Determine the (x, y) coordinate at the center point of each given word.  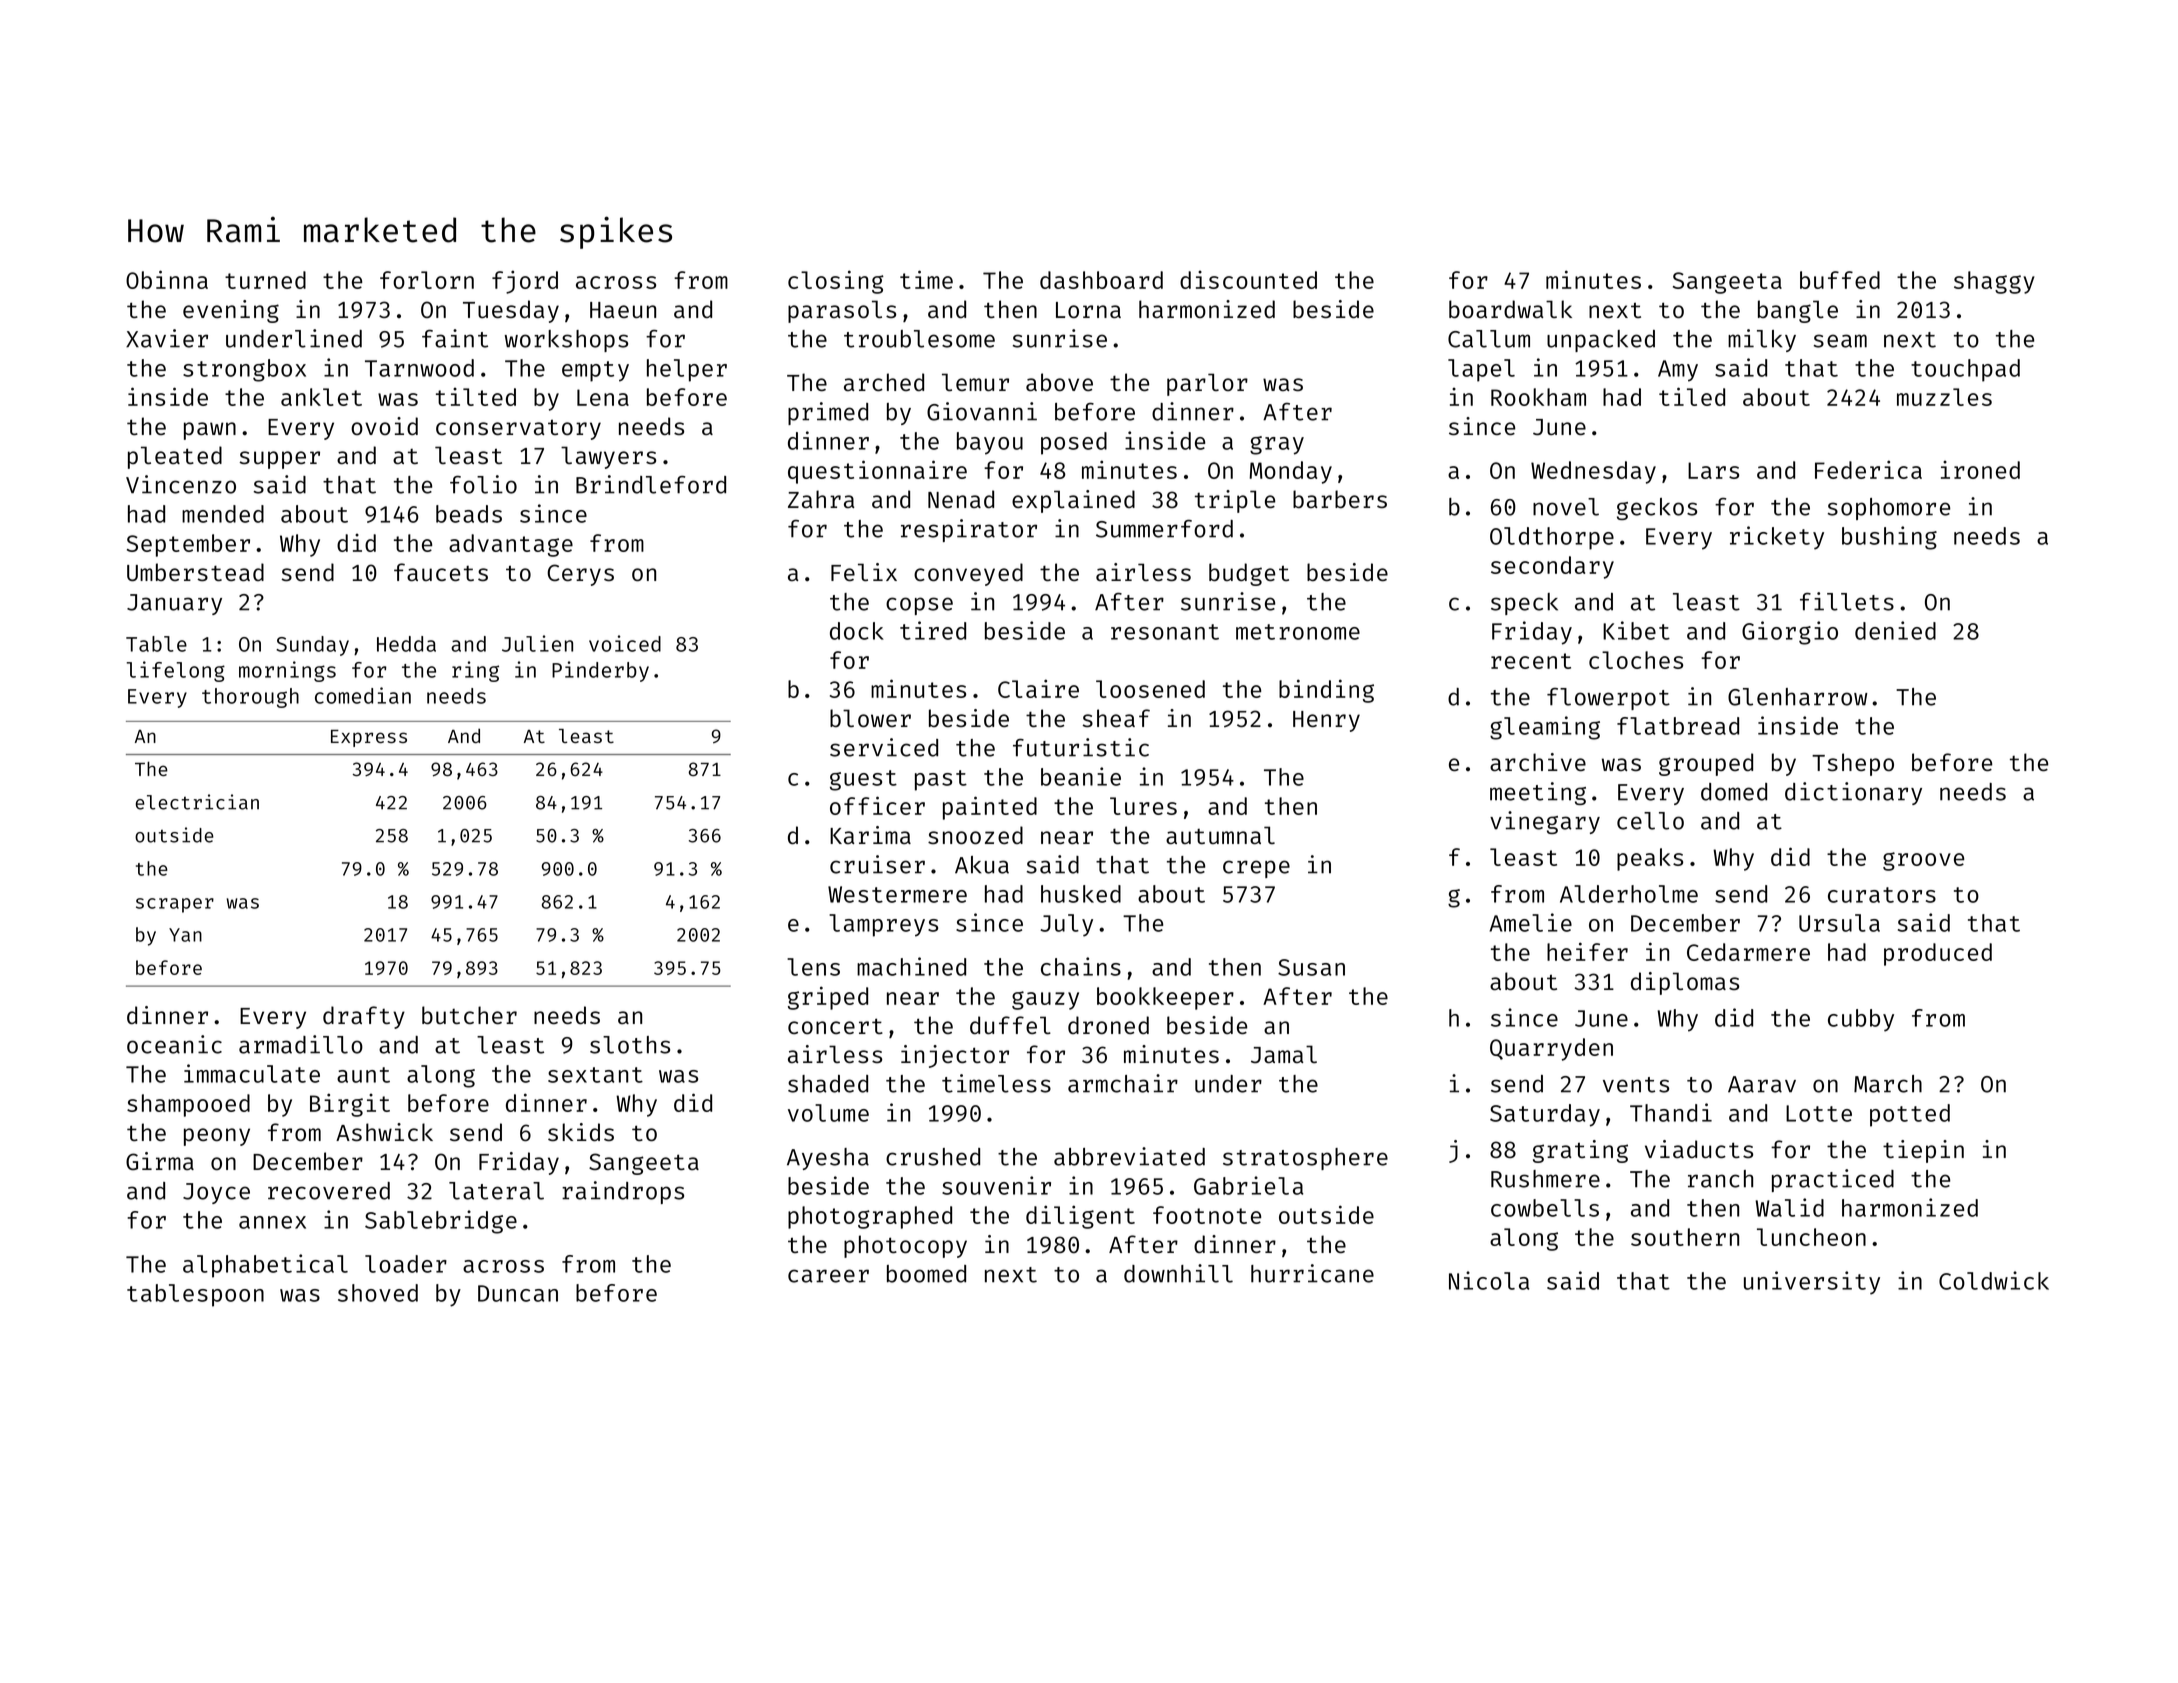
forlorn (427, 280)
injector (955, 1056)
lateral (496, 1191)
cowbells (1545, 1208)
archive (1538, 762)
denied (1895, 630)
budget (1249, 574)
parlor (1207, 384)
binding (1326, 691)
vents (1636, 1085)
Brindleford (651, 484)
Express (369, 738)
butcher (469, 1015)
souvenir (996, 1185)
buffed (1840, 280)
